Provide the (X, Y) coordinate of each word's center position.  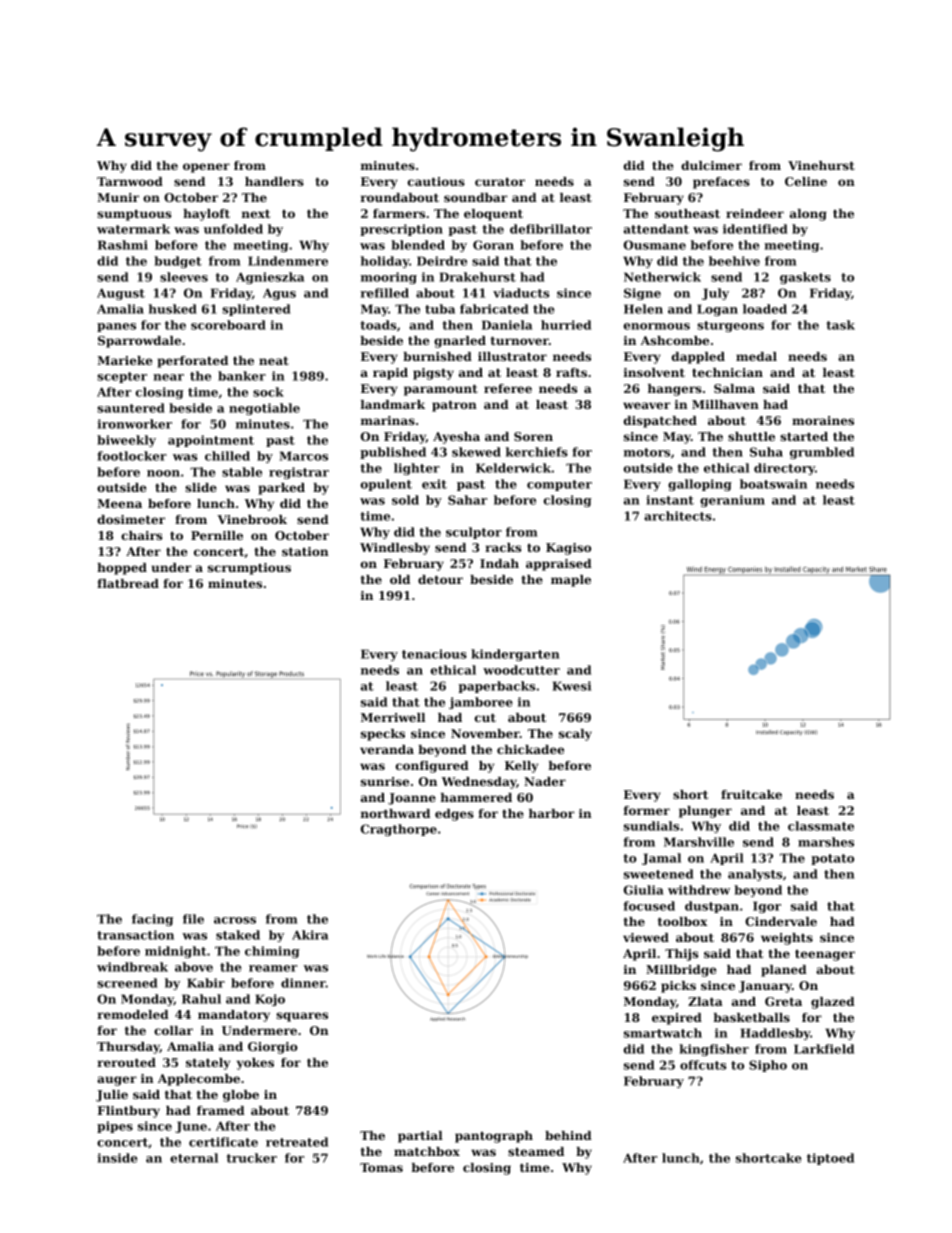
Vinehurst (821, 165)
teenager (825, 955)
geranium (732, 501)
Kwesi (571, 686)
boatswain (773, 484)
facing (152, 920)
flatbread (128, 583)
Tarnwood (130, 181)
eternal (194, 1158)
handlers (274, 181)
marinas (388, 420)
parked (281, 489)
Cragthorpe (399, 830)
